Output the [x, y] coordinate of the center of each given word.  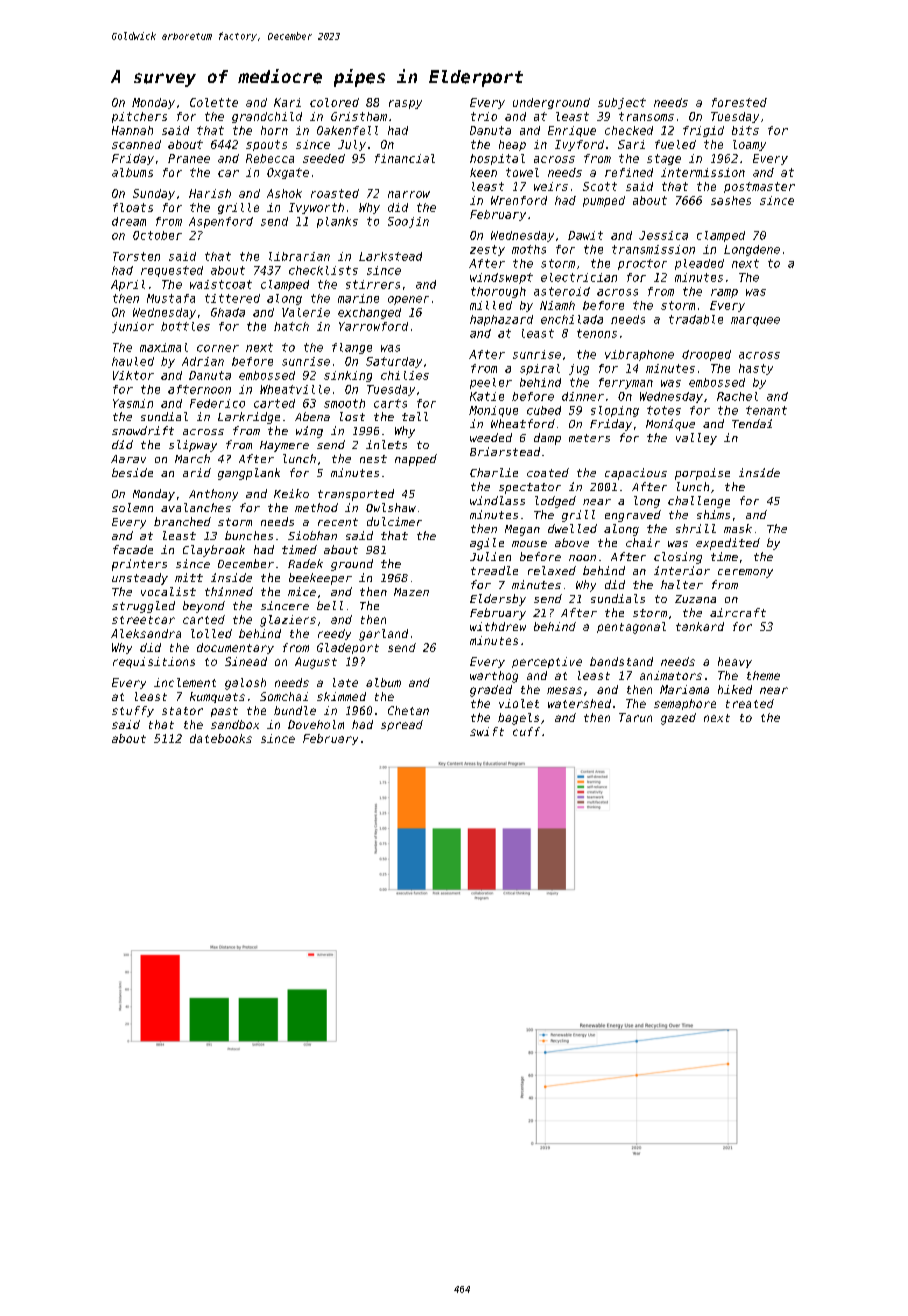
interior [682, 570]
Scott [600, 186]
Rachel [737, 396]
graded [491, 691]
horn [274, 130]
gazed [678, 719]
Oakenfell [347, 130]
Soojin [408, 222]
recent [338, 522]
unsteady [140, 579]
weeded [491, 437]
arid [197, 472]
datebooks [221, 738]
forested [739, 102]
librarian [299, 256]
